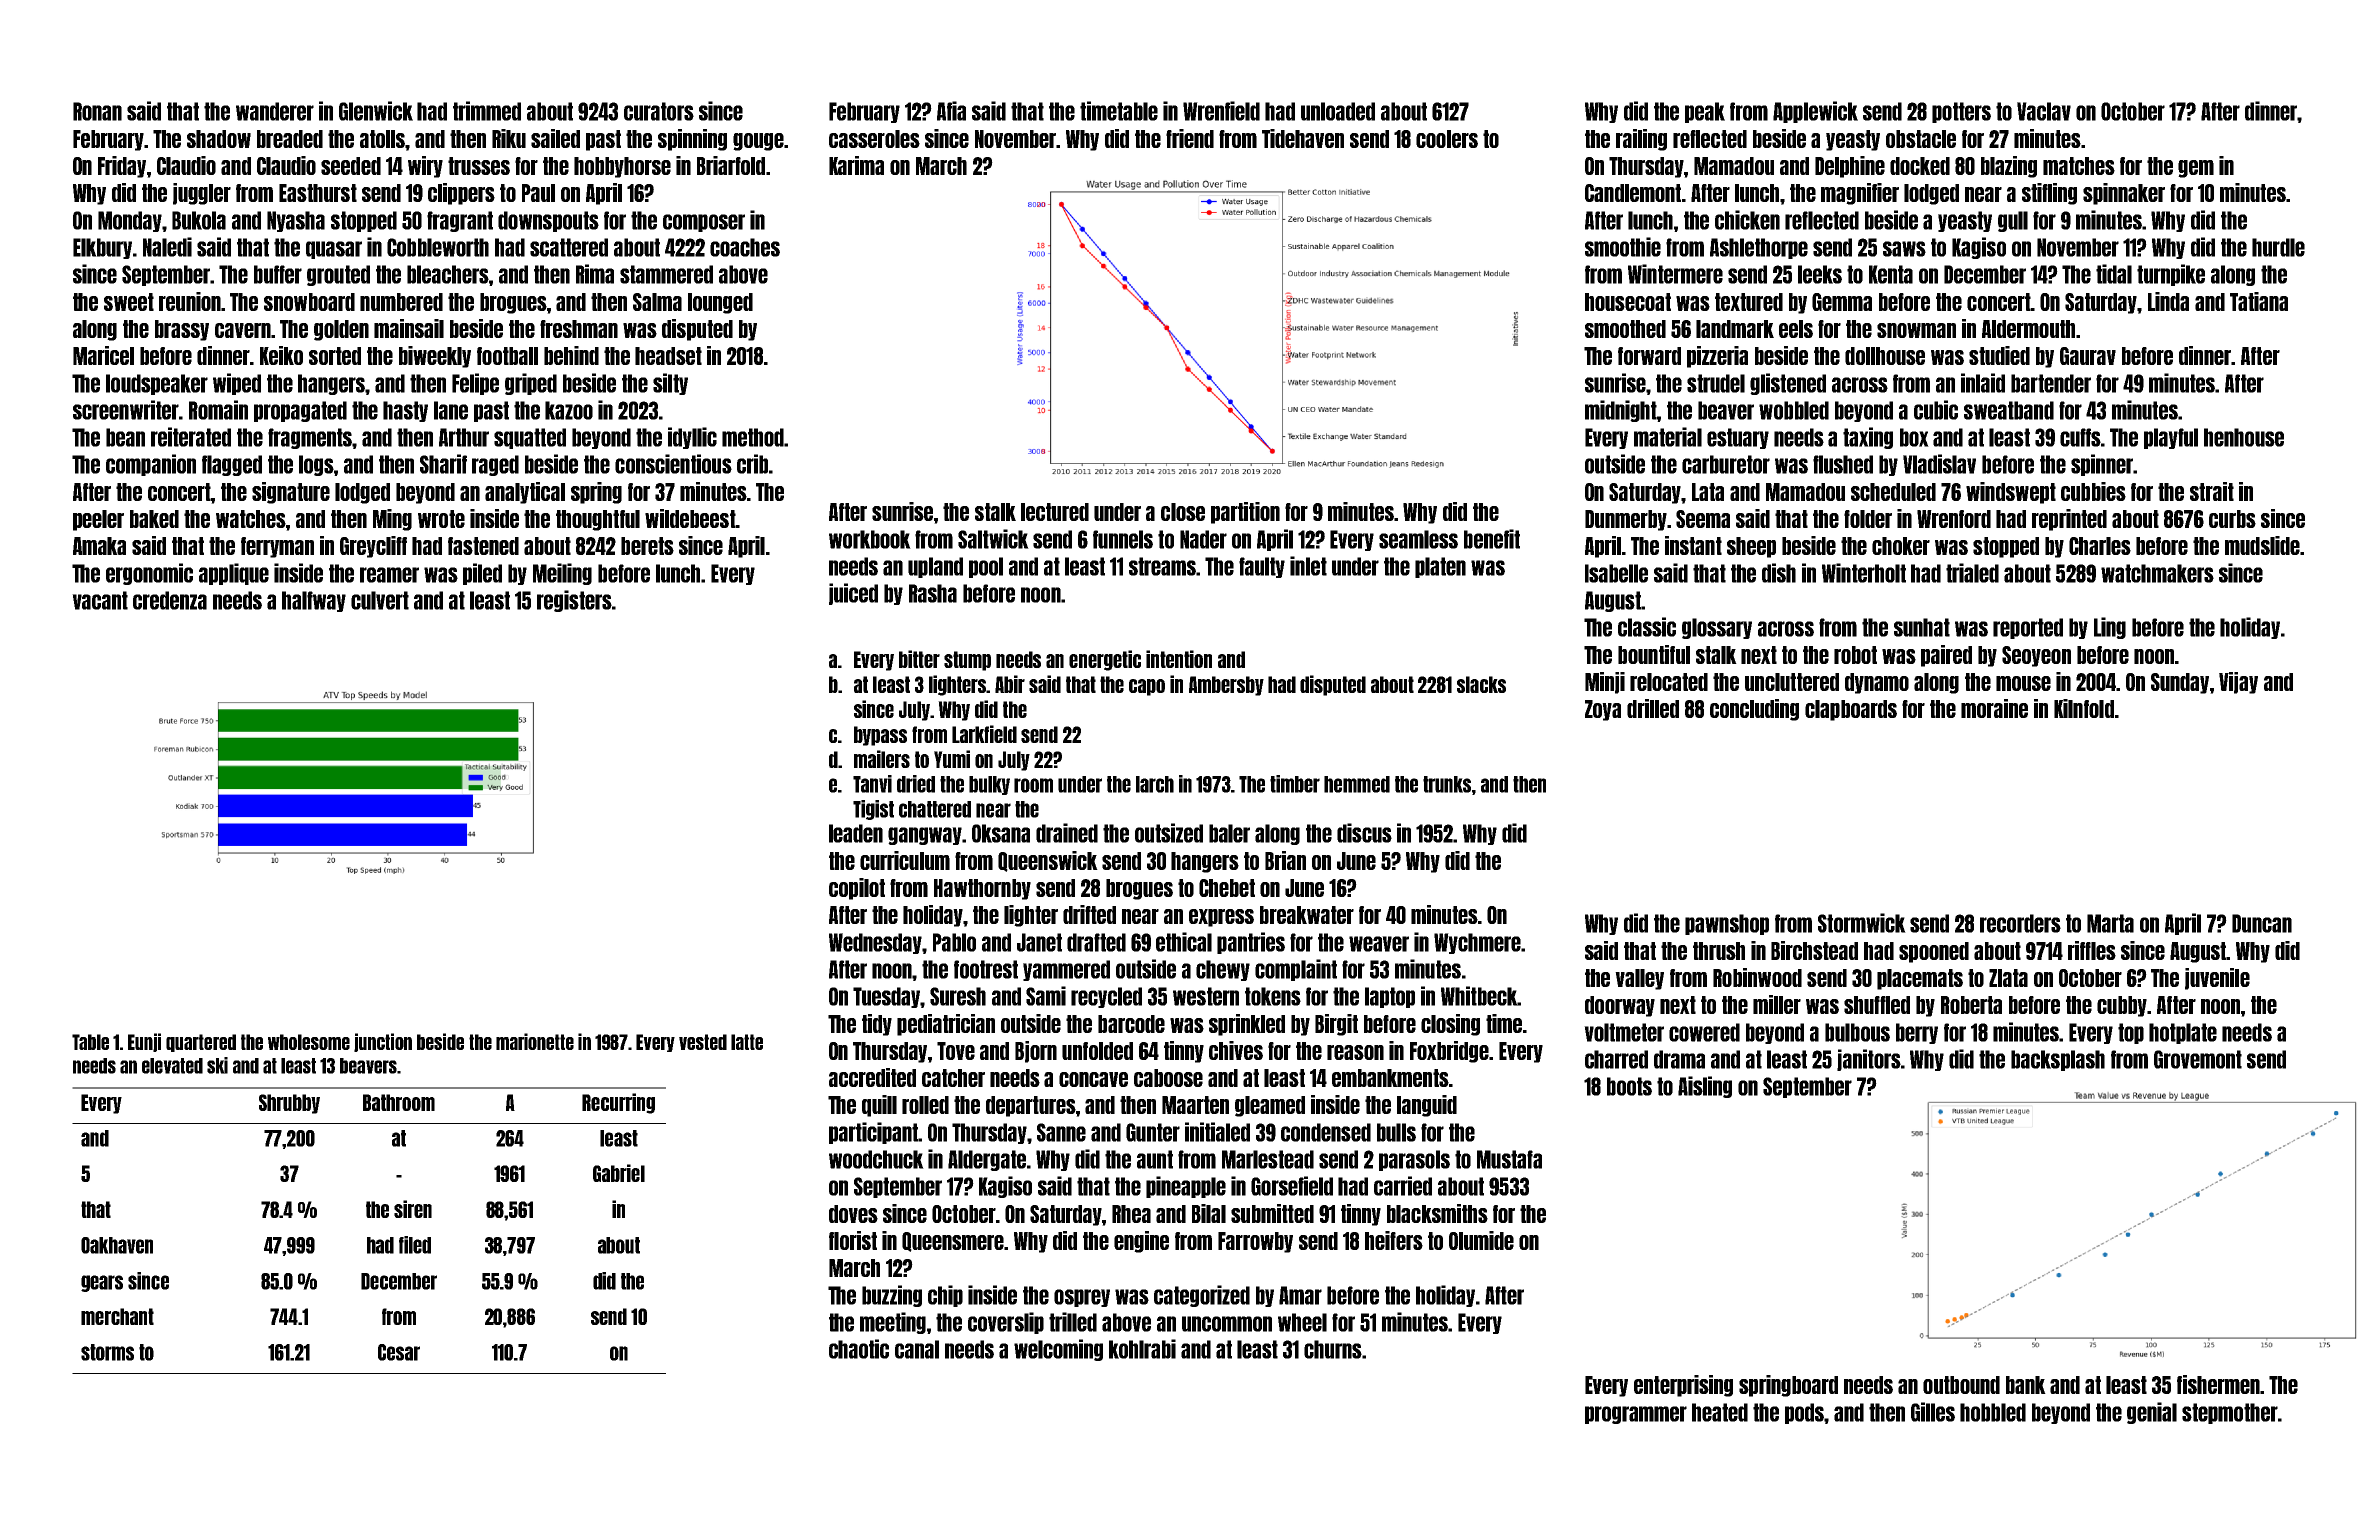 This image has height=1540, width=2380. What do you see at coordinates (1477, 943) in the image?
I see `Wychmere` at bounding box center [1477, 943].
